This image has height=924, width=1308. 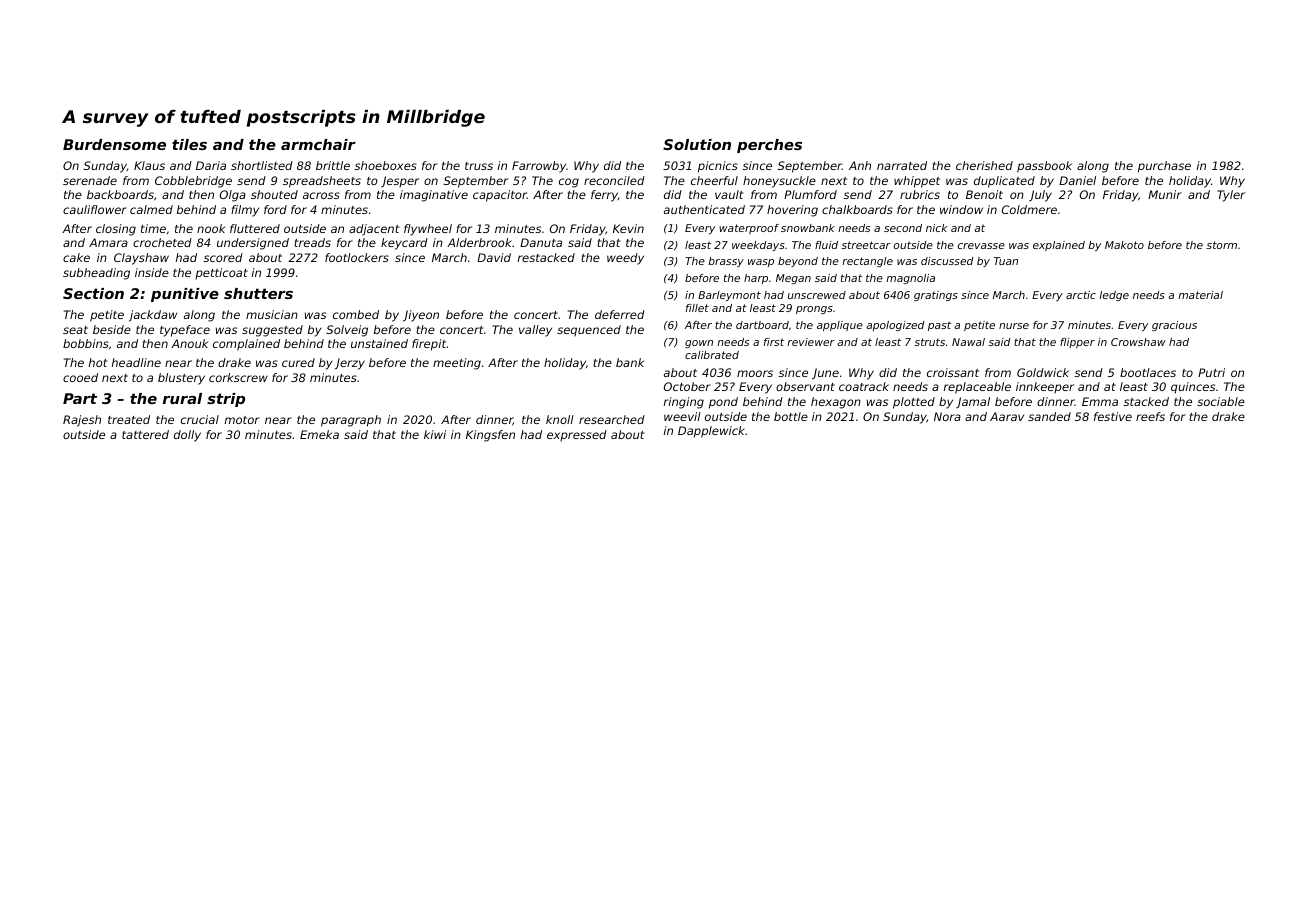 I want to click on Barleymont, so click(x=729, y=296).
